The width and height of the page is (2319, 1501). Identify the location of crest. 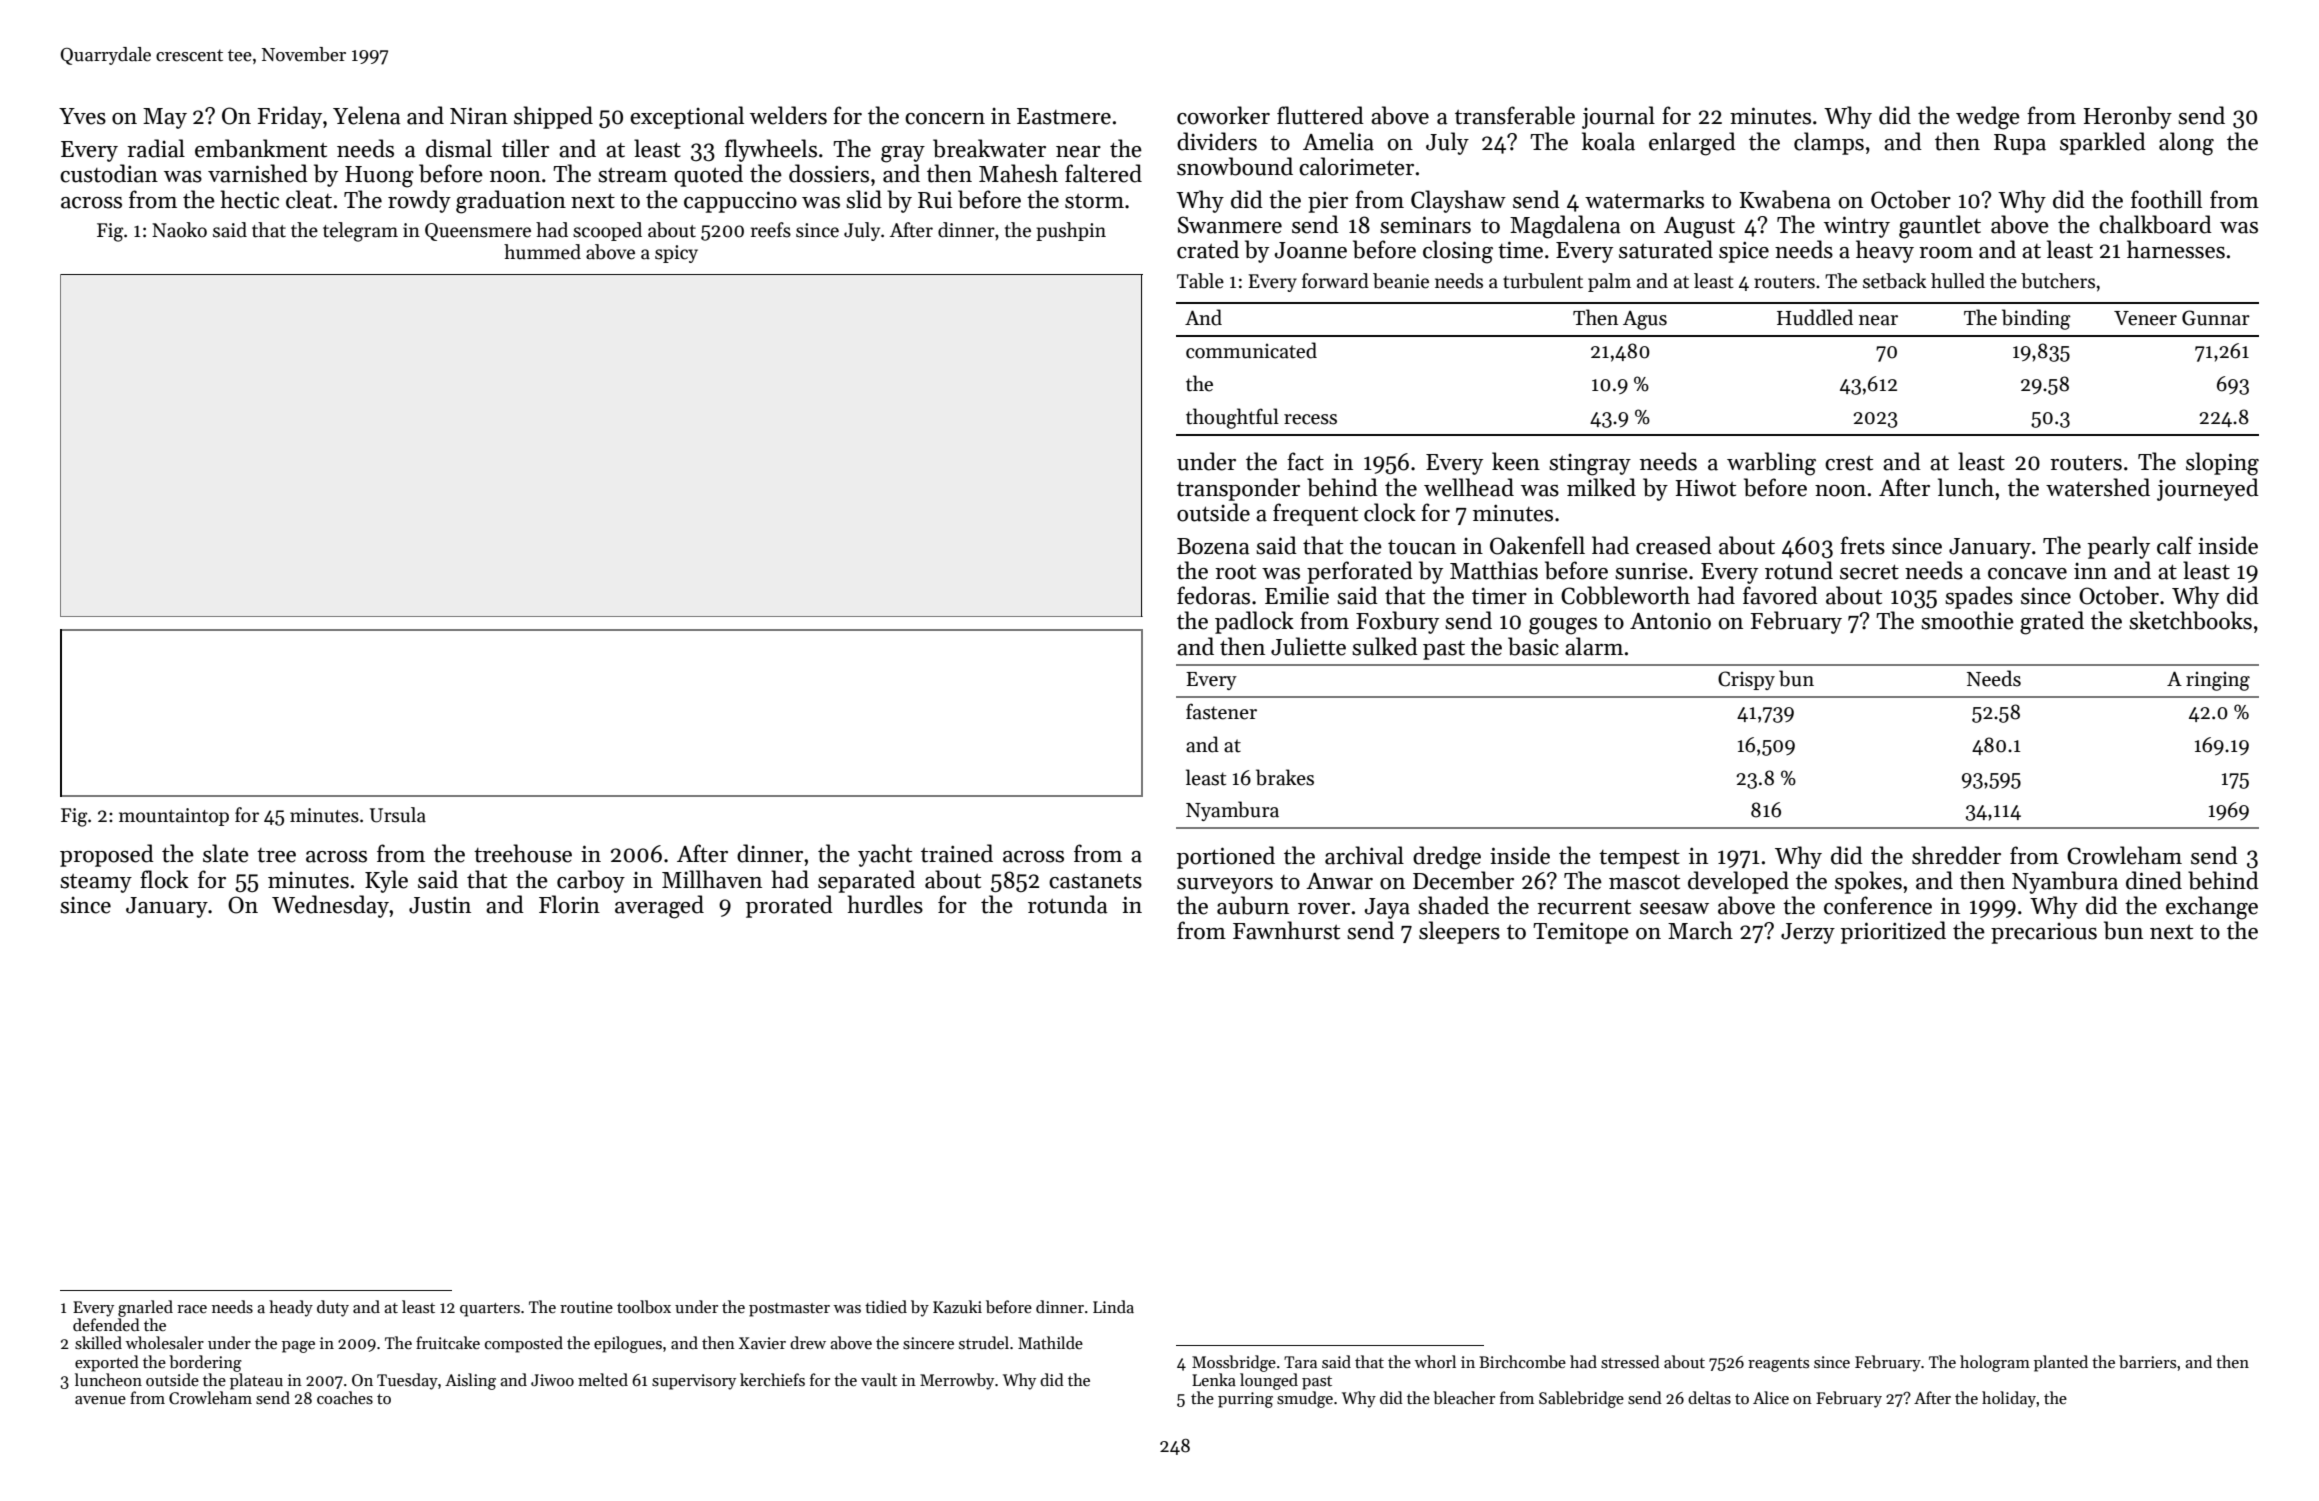
(1849, 463).
